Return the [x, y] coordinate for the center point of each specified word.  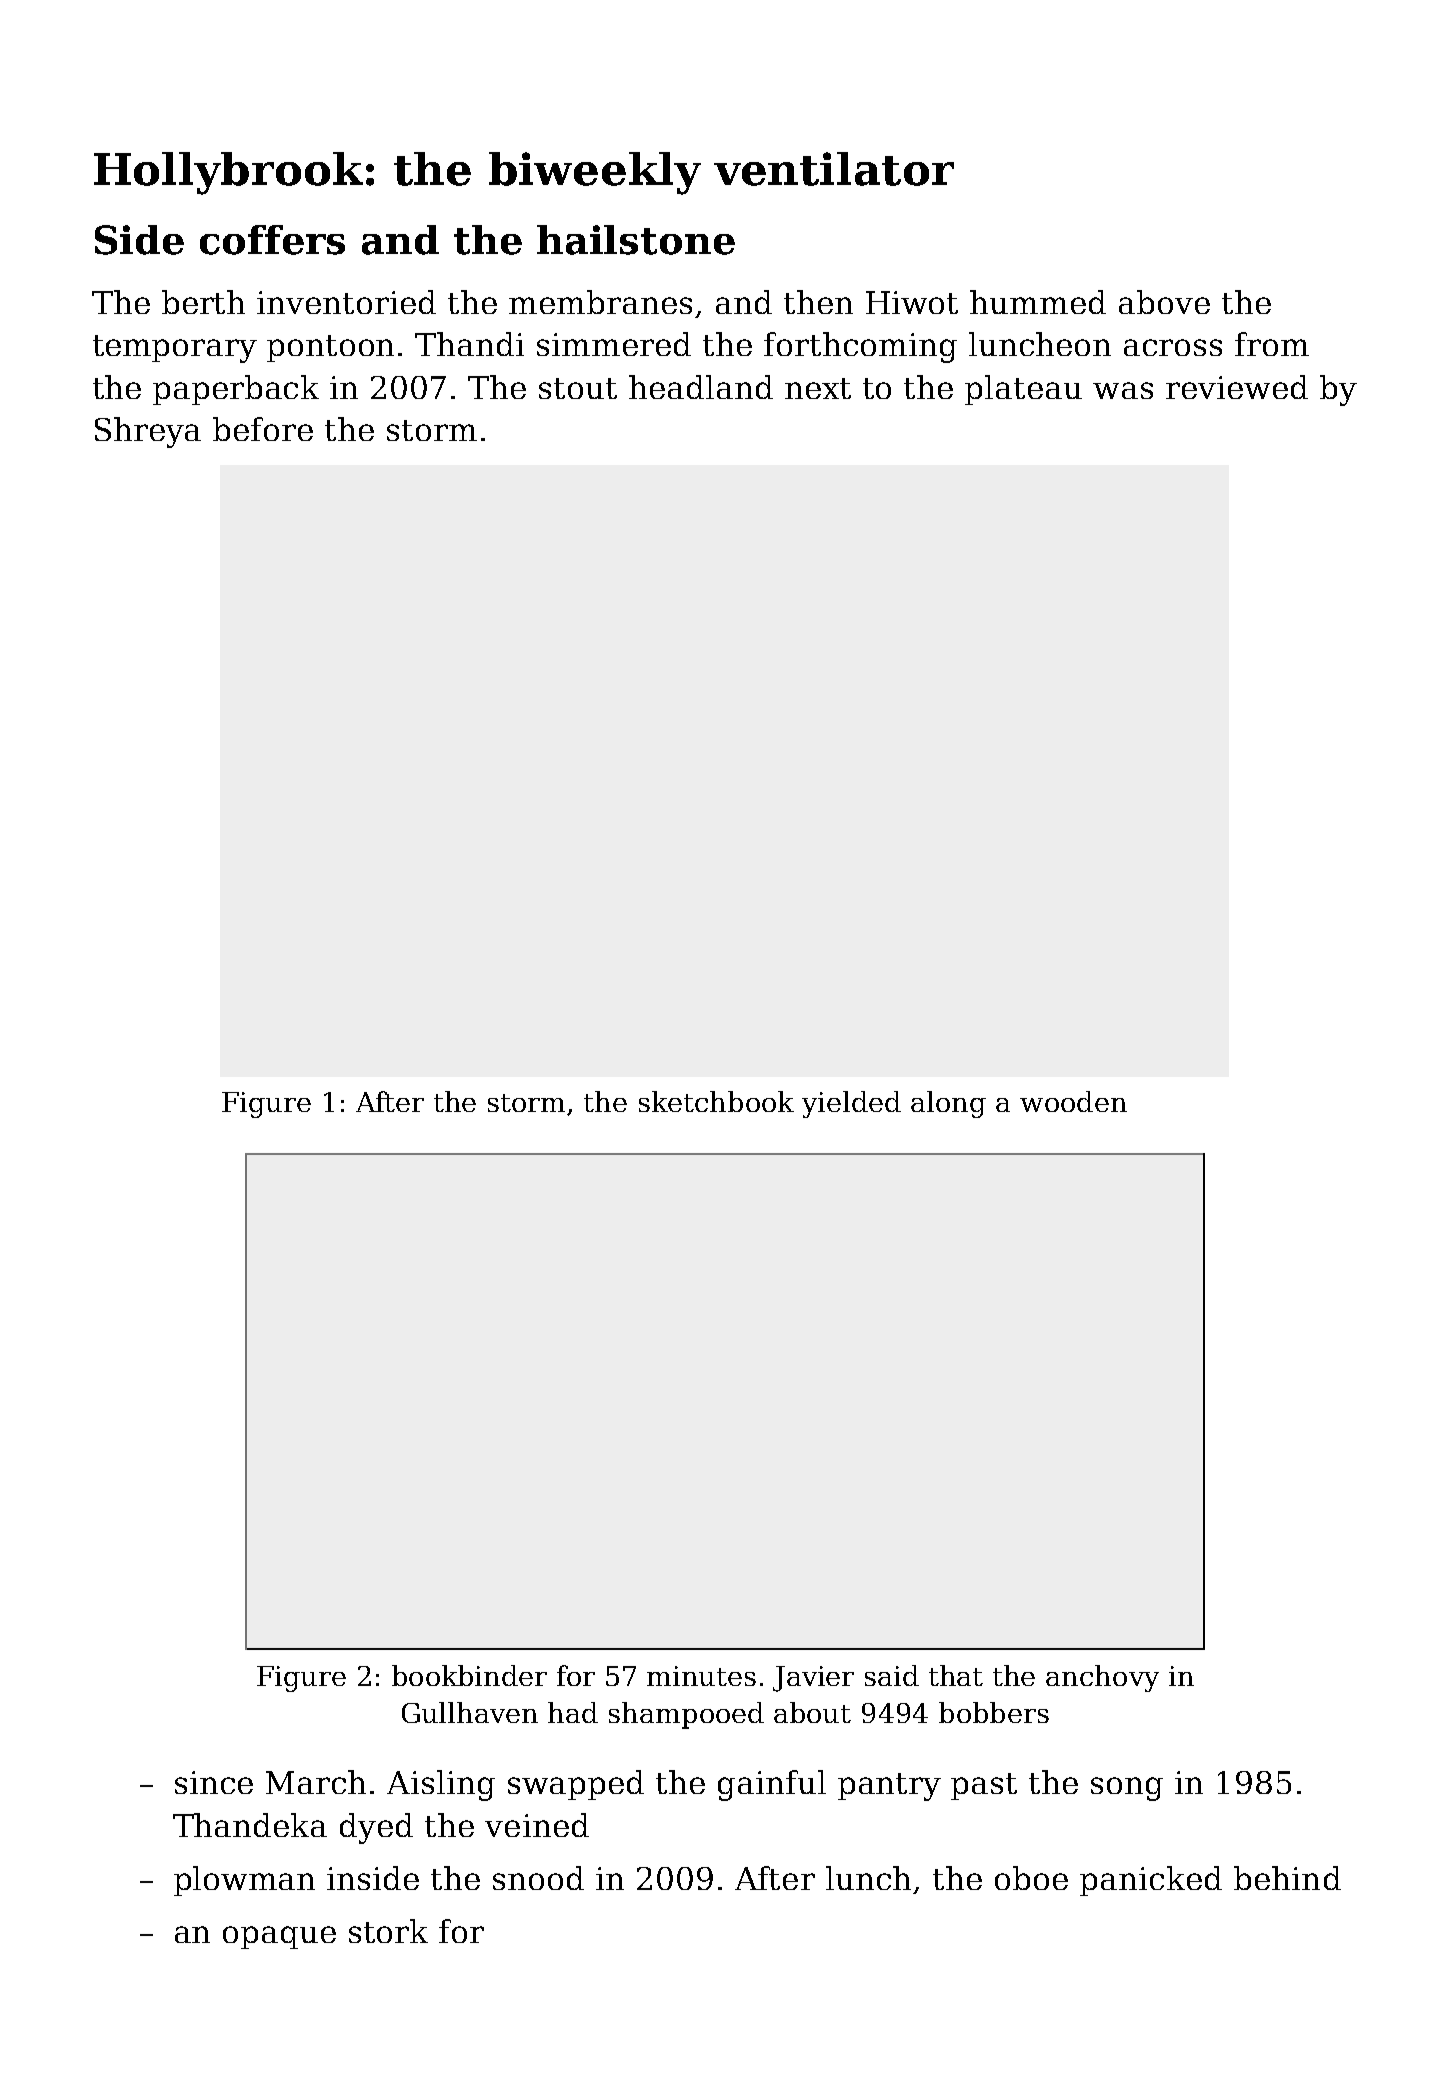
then [818, 302]
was [1123, 390]
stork [388, 1931]
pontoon [330, 348]
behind [1287, 1878]
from [1272, 344]
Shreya [148, 432]
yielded [851, 1104]
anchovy [1102, 1678]
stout [578, 388]
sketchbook [716, 1101]
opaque [279, 1937]
